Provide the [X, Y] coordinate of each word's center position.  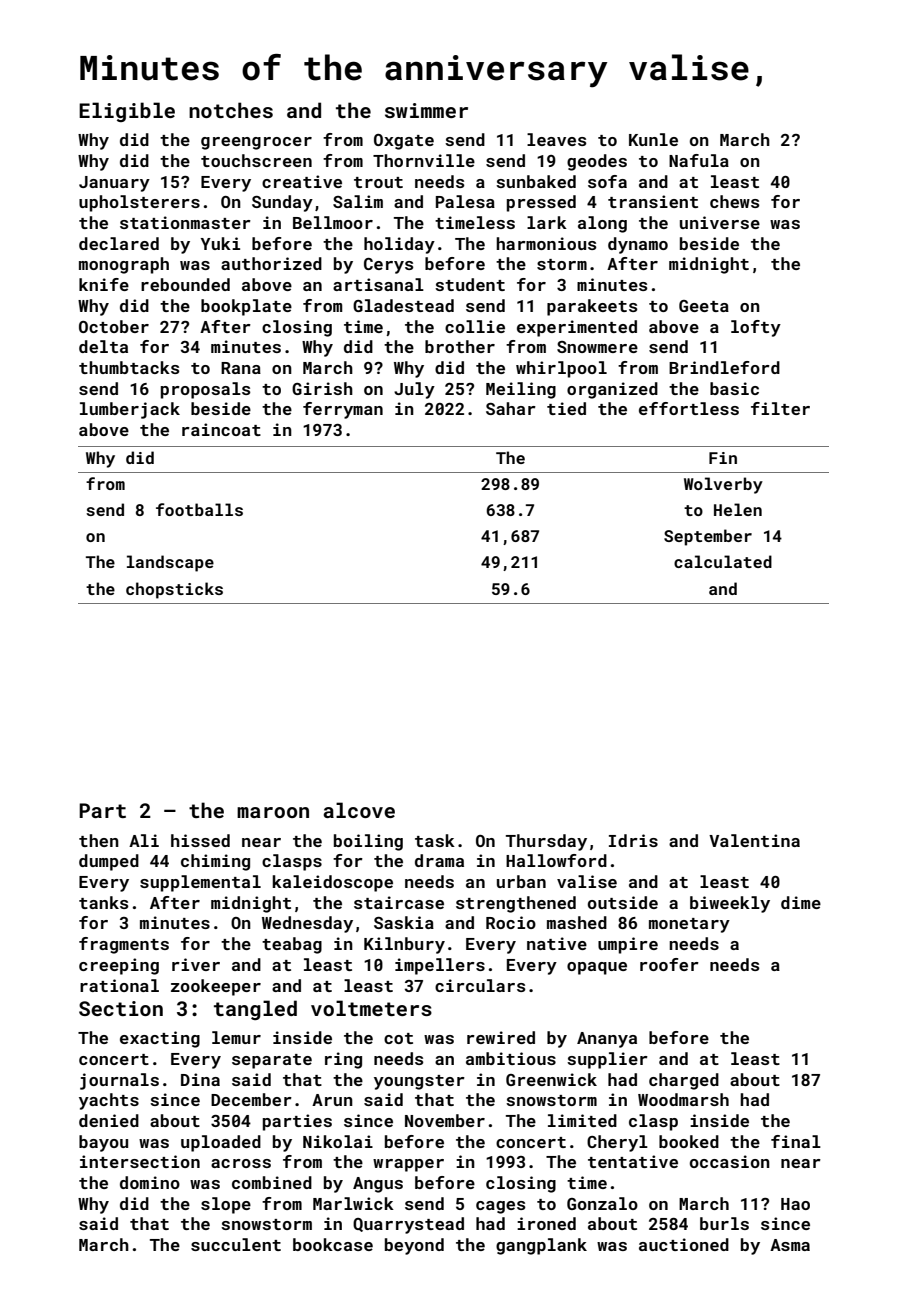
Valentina [754, 840]
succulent [236, 1244]
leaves [557, 139]
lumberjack [130, 410]
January [114, 184]
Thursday [546, 842]
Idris [633, 840]
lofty [756, 328]
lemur [236, 1037]
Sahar [511, 408]
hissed [200, 840]
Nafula [699, 160]
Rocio [511, 922]
